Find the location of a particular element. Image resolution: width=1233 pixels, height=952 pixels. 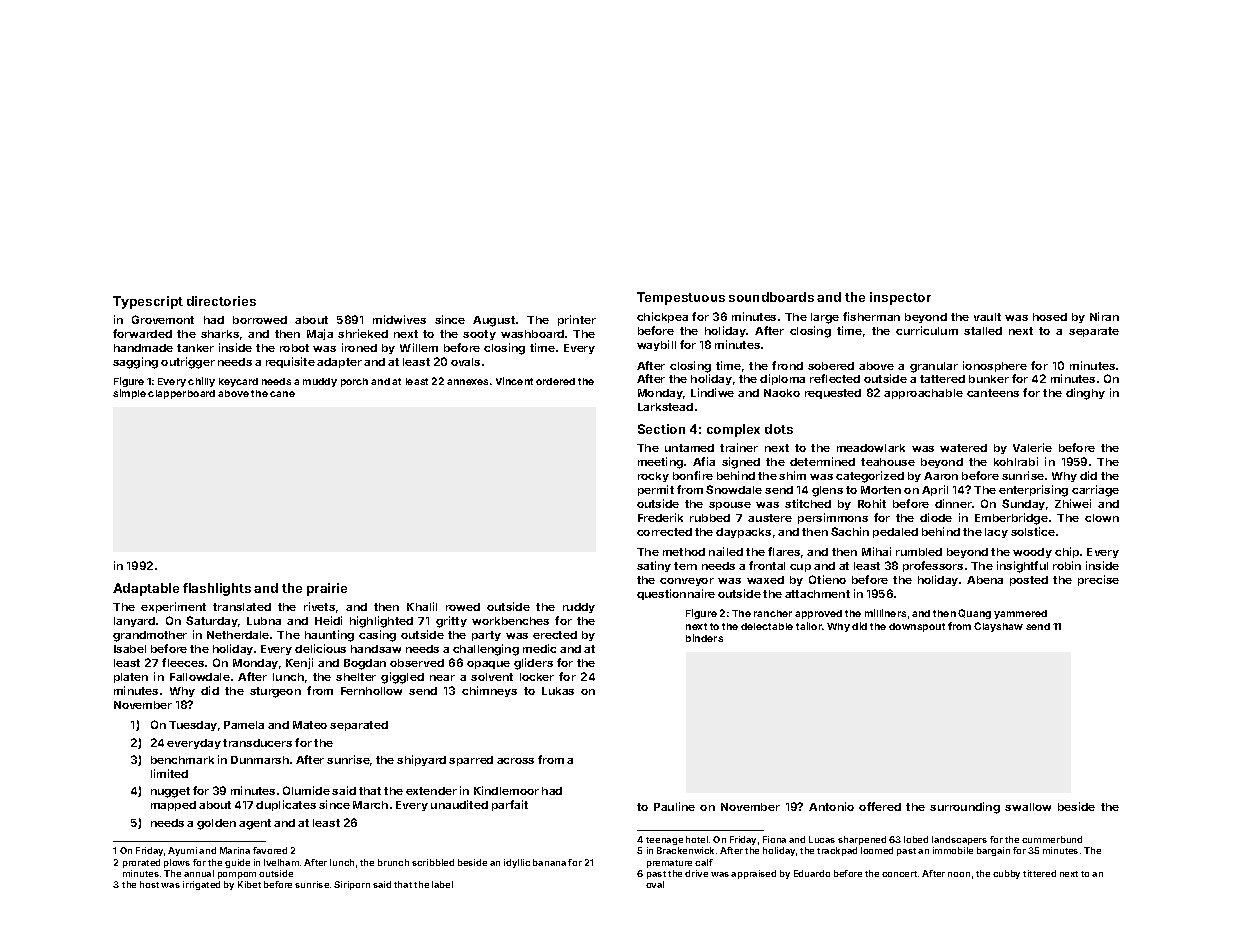

questionnaire is located at coordinates (676, 594).
